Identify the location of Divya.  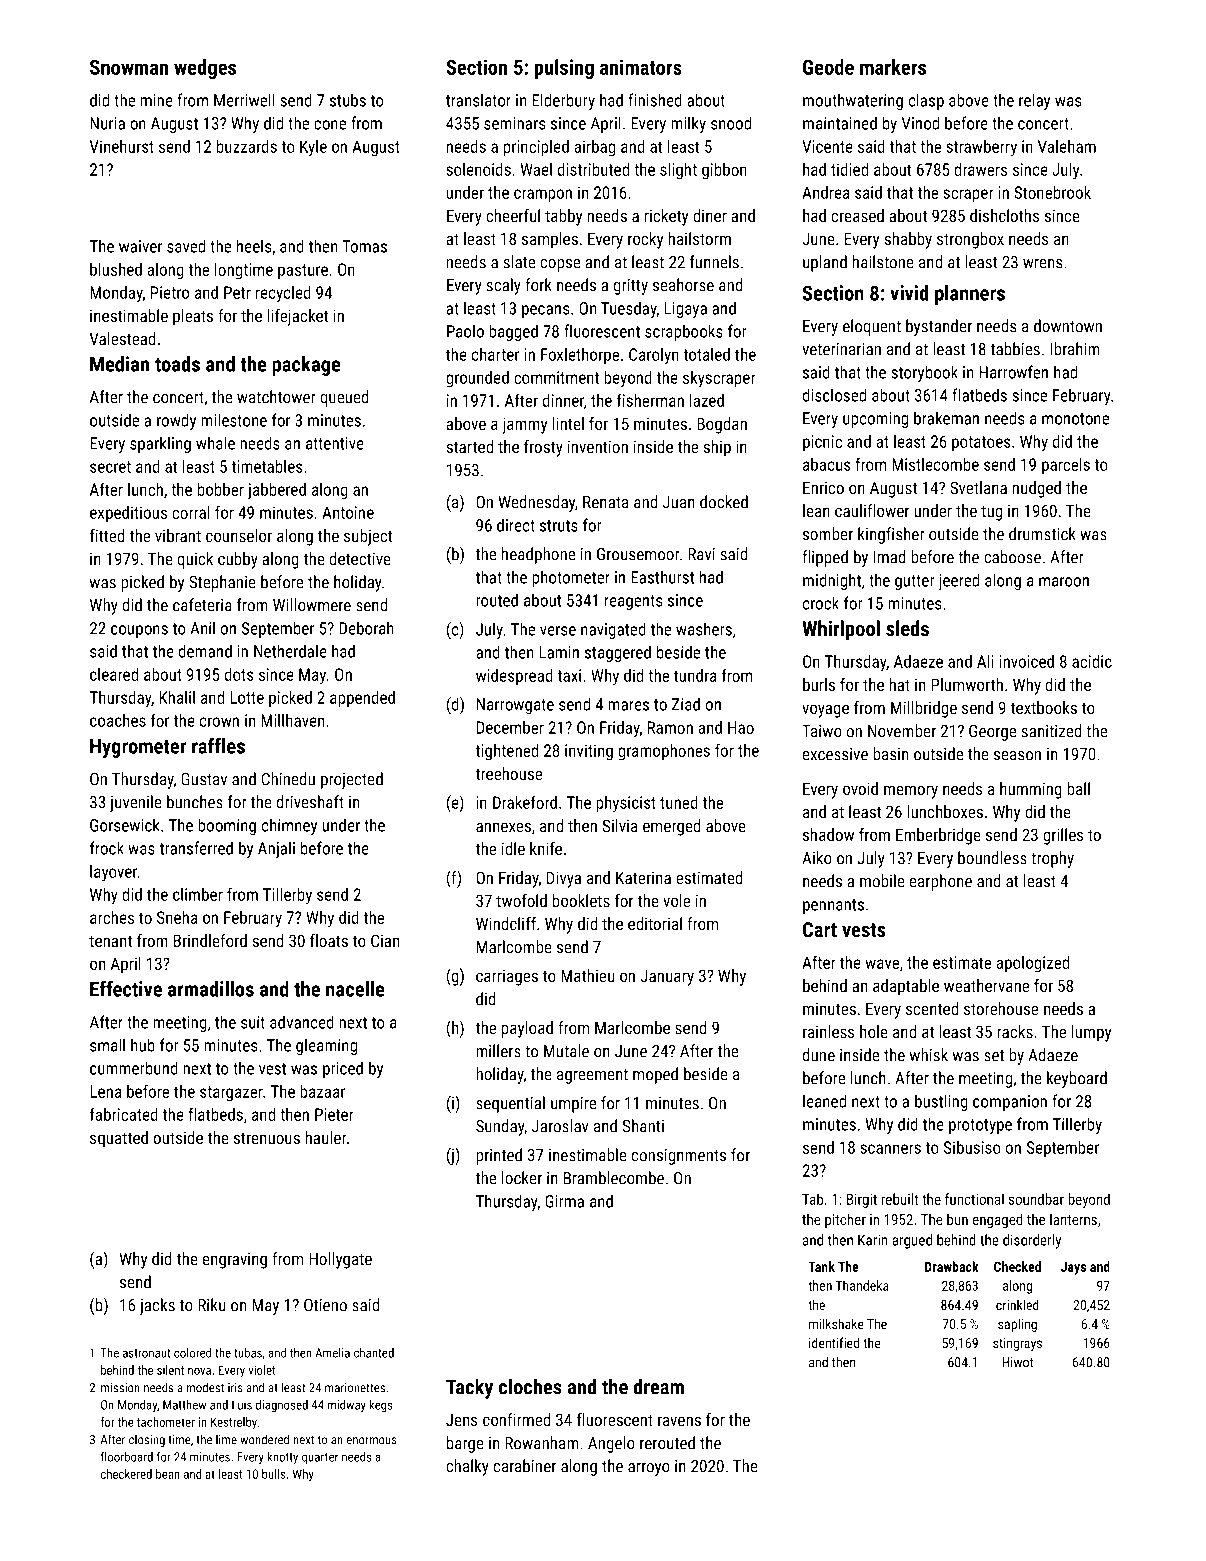
(564, 879).
